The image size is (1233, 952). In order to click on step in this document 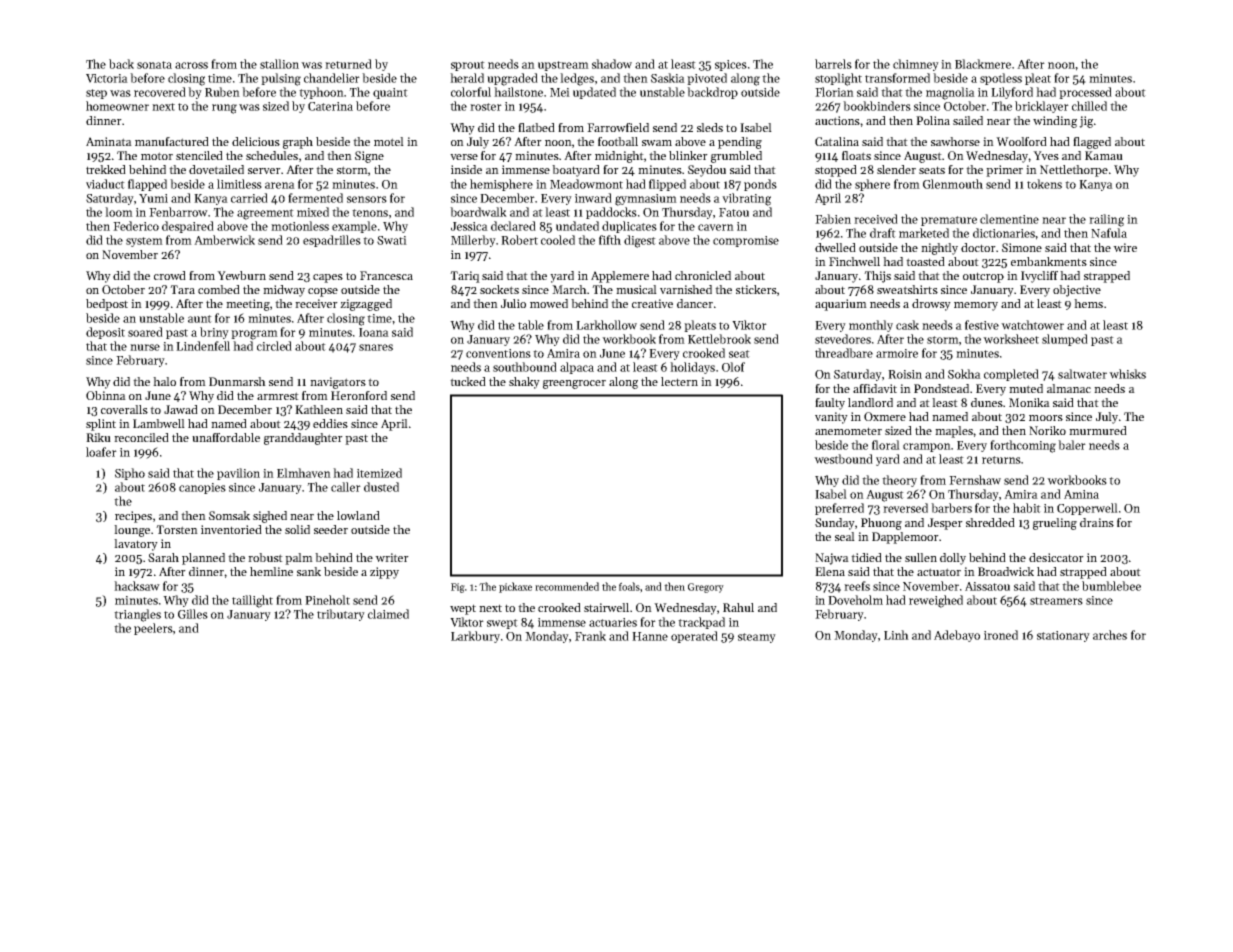, I will do `click(96, 94)`.
